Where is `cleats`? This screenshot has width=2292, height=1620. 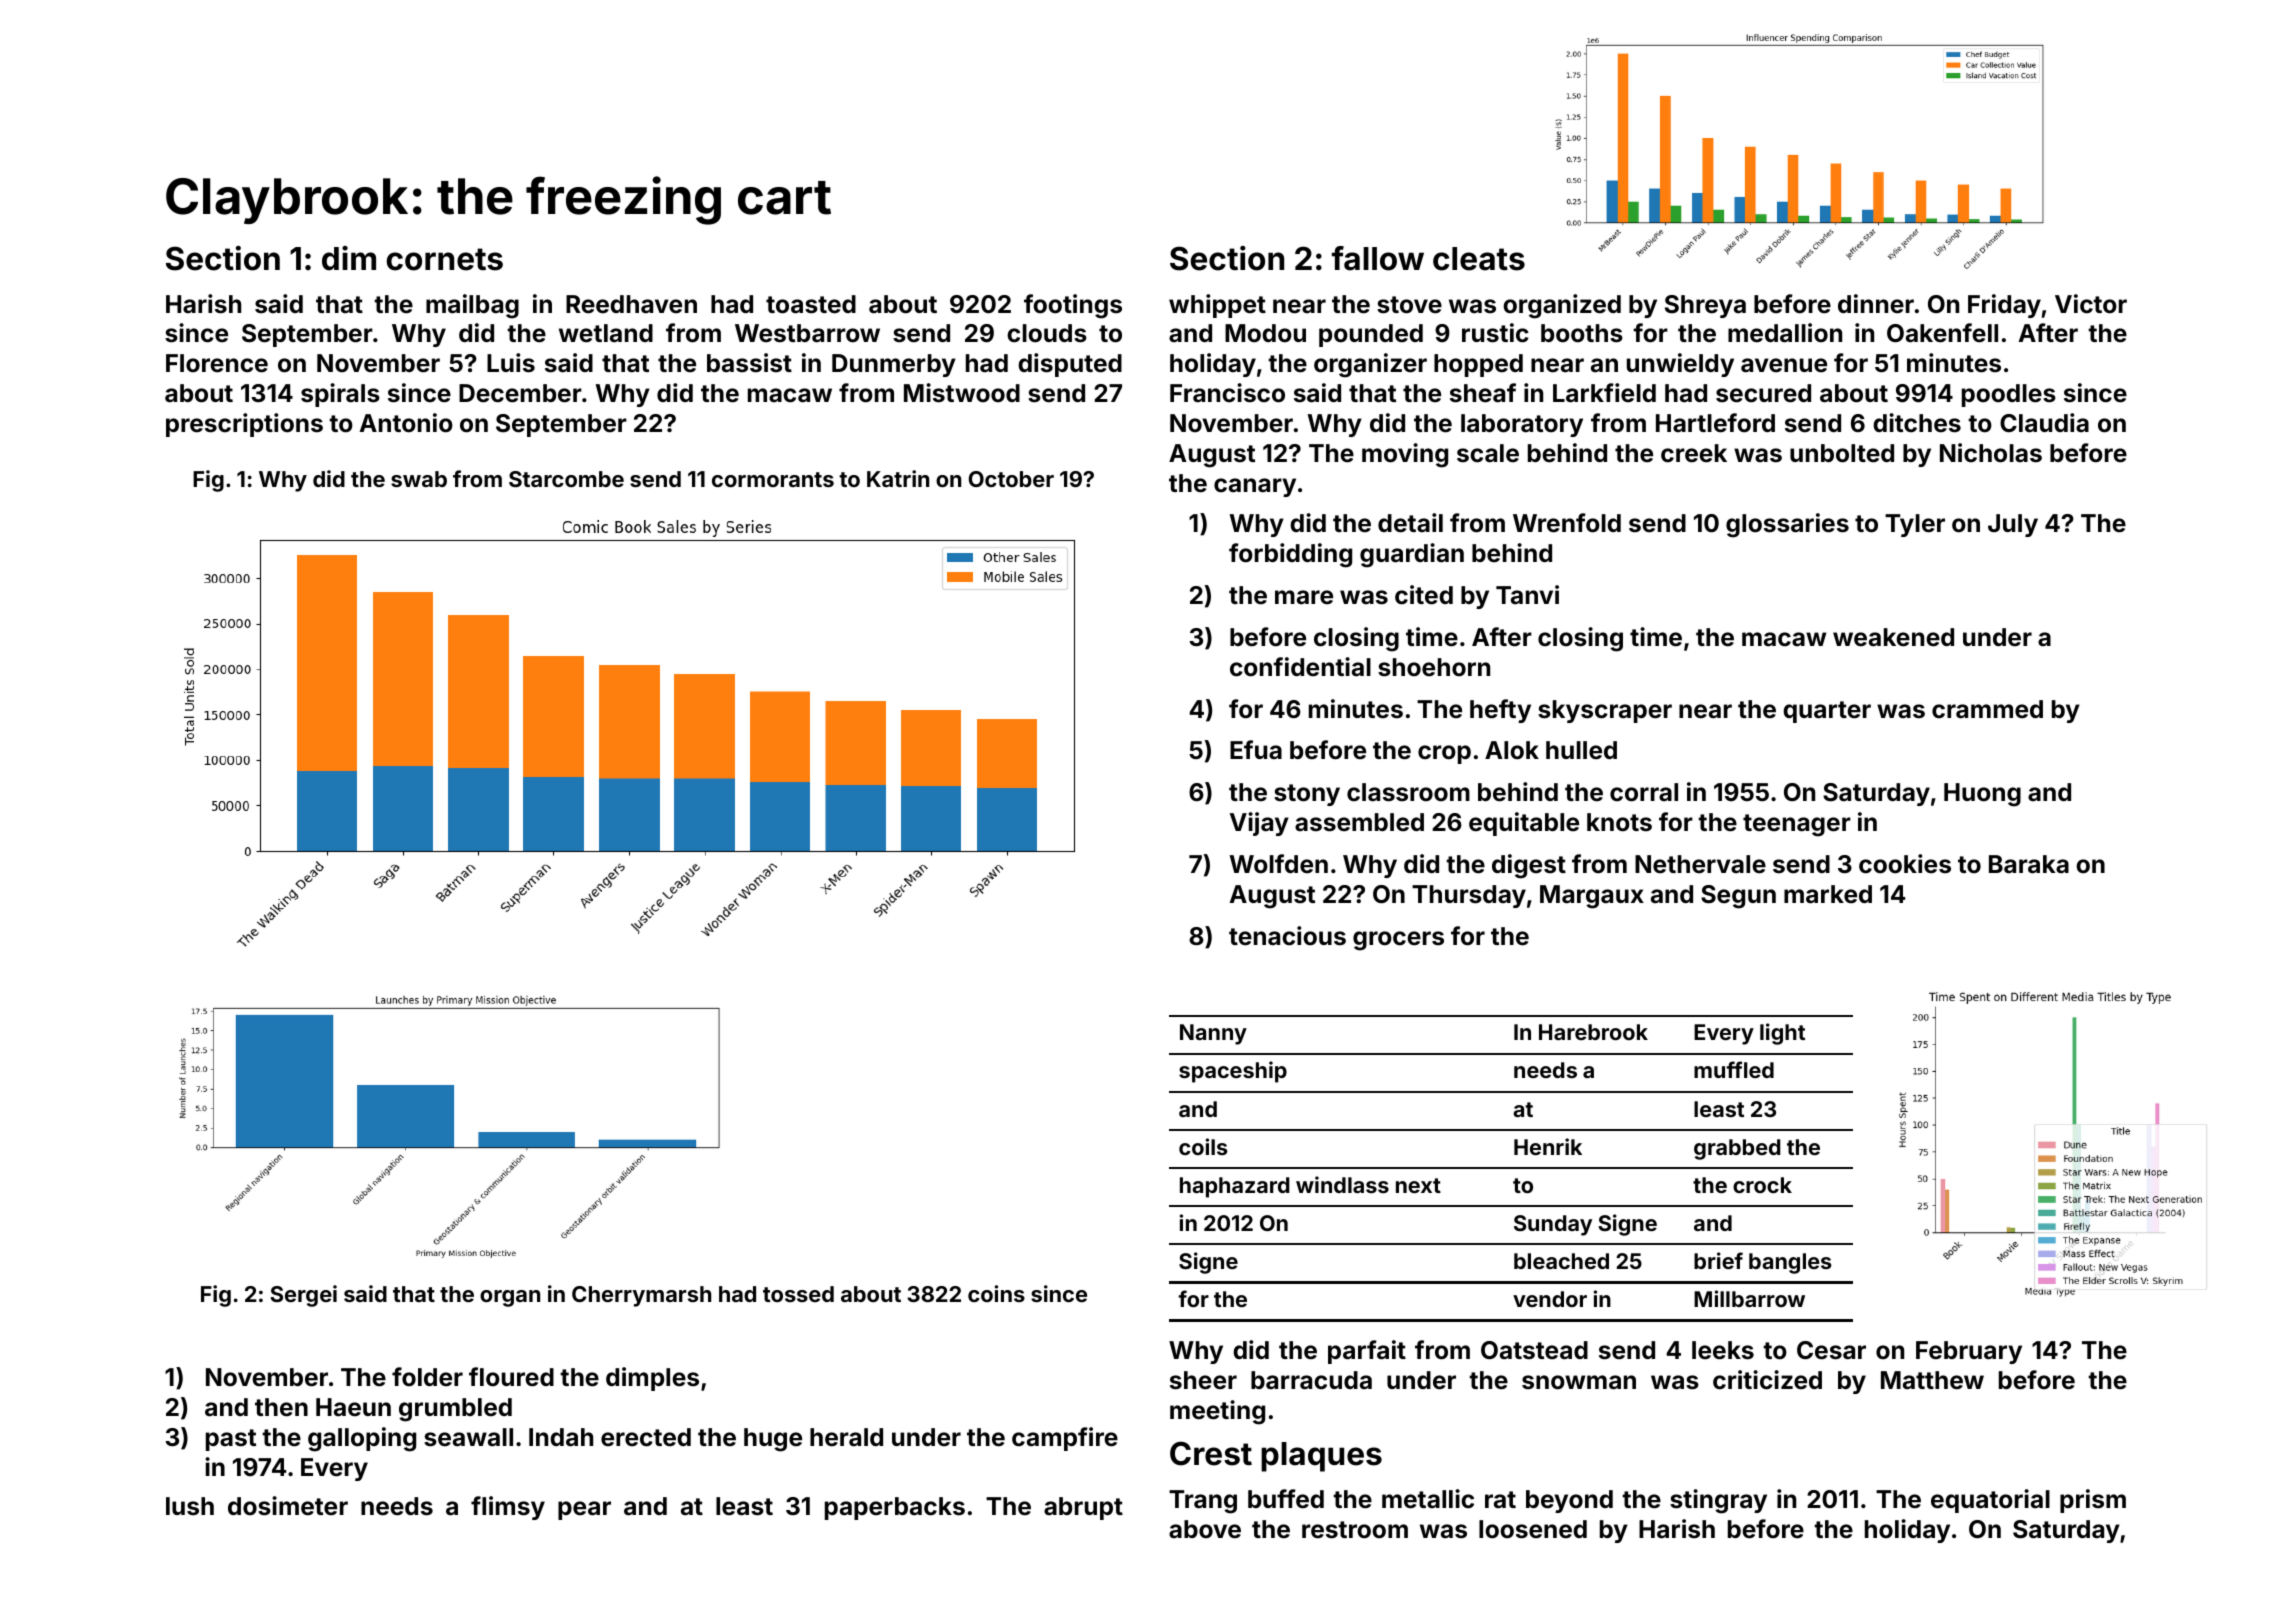
cleats is located at coordinates (1479, 259).
